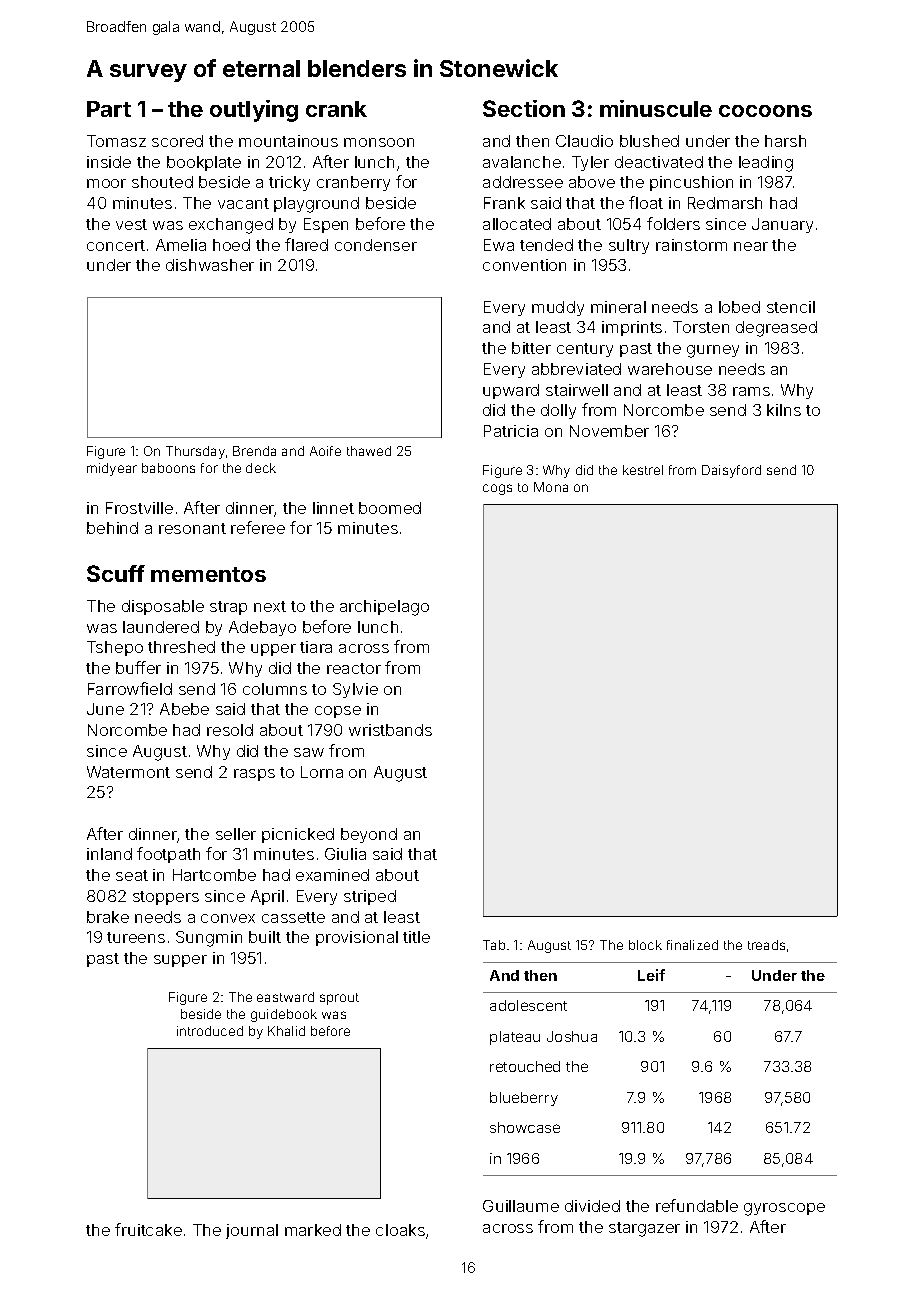 Image resolution: width=924 pixels, height=1308 pixels. Describe the element at coordinates (195, 452) in the document. I see `Thursday` at that location.
